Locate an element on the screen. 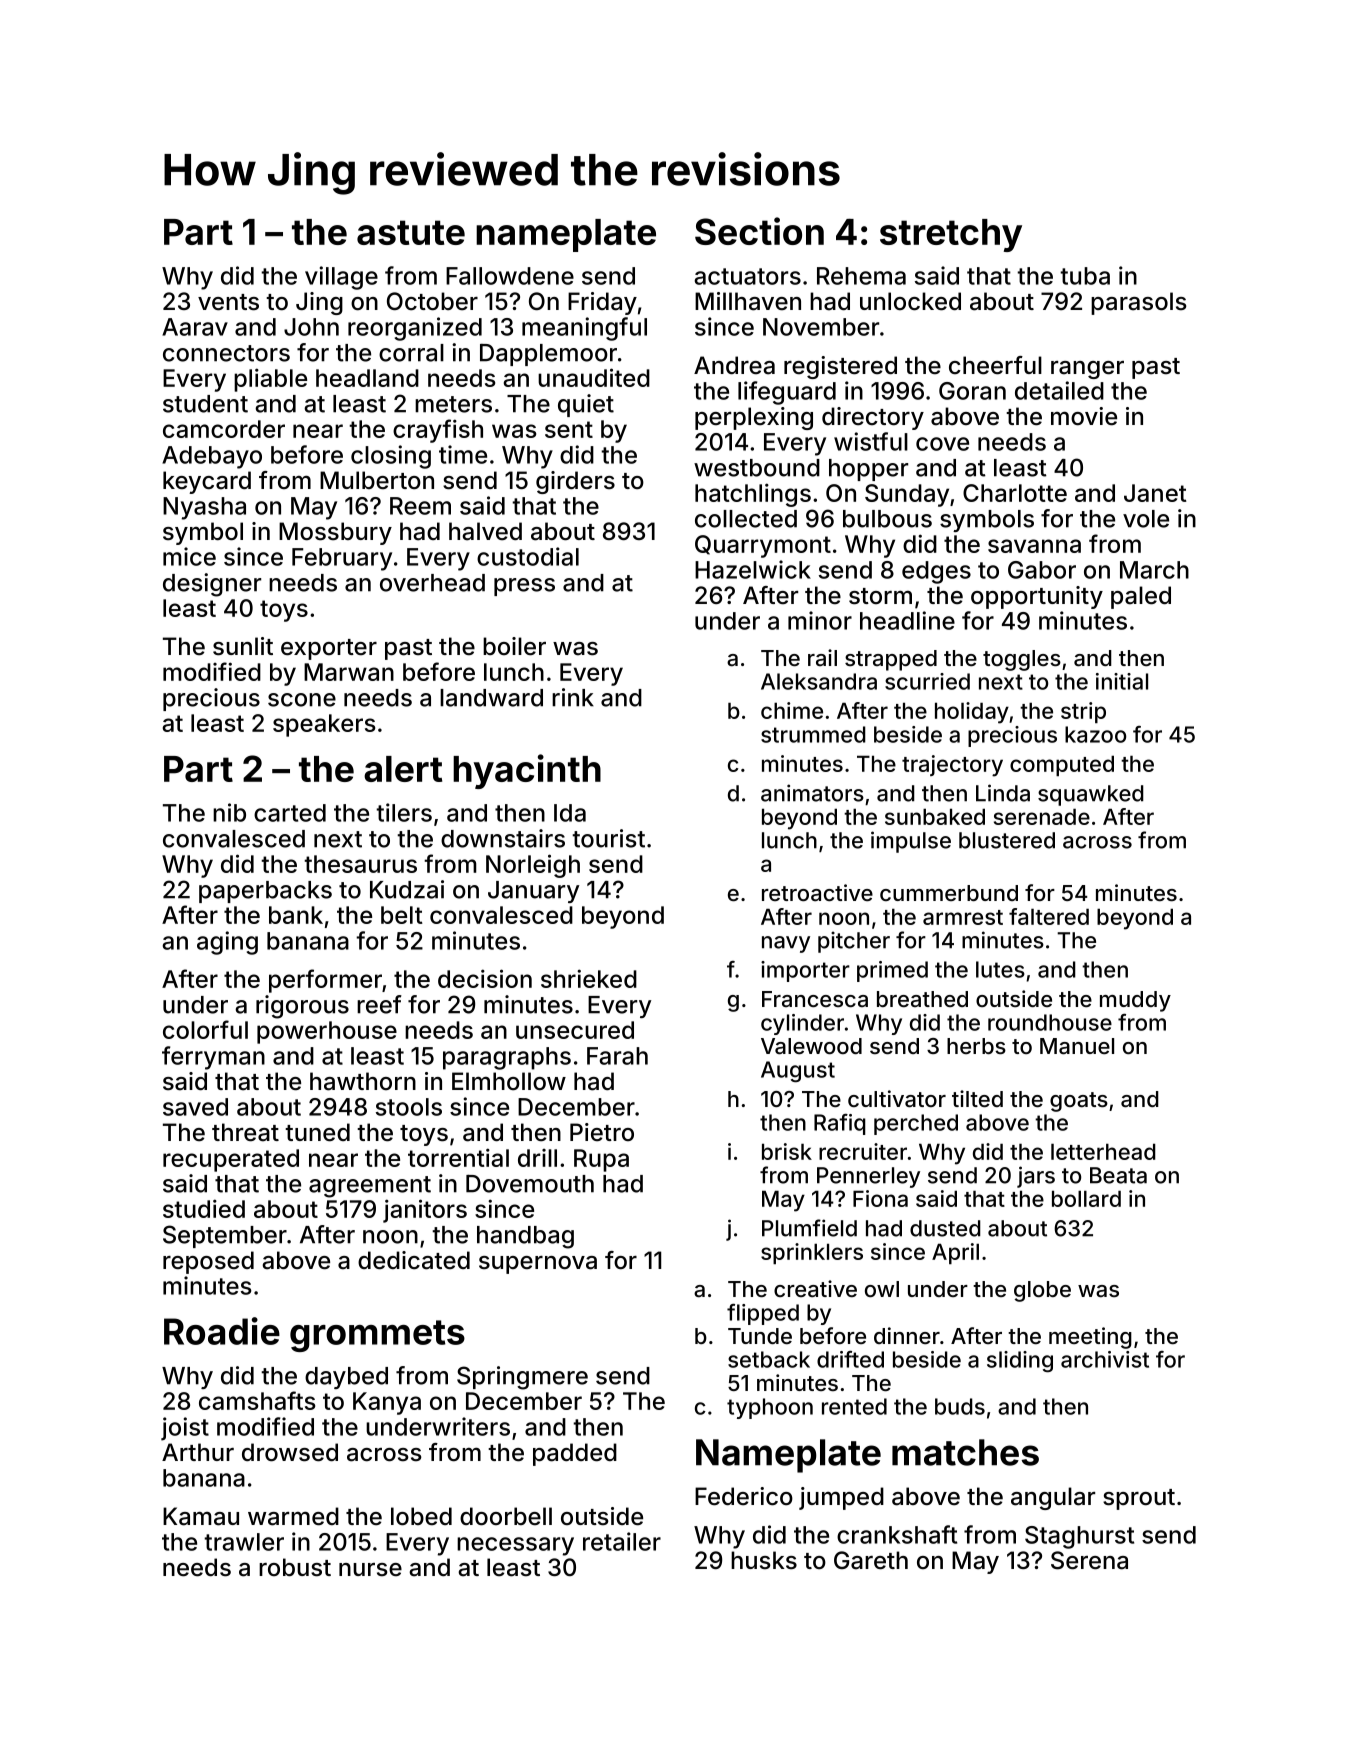 This screenshot has height=1760, width=1360. November is located at coordinates (821, 327).
